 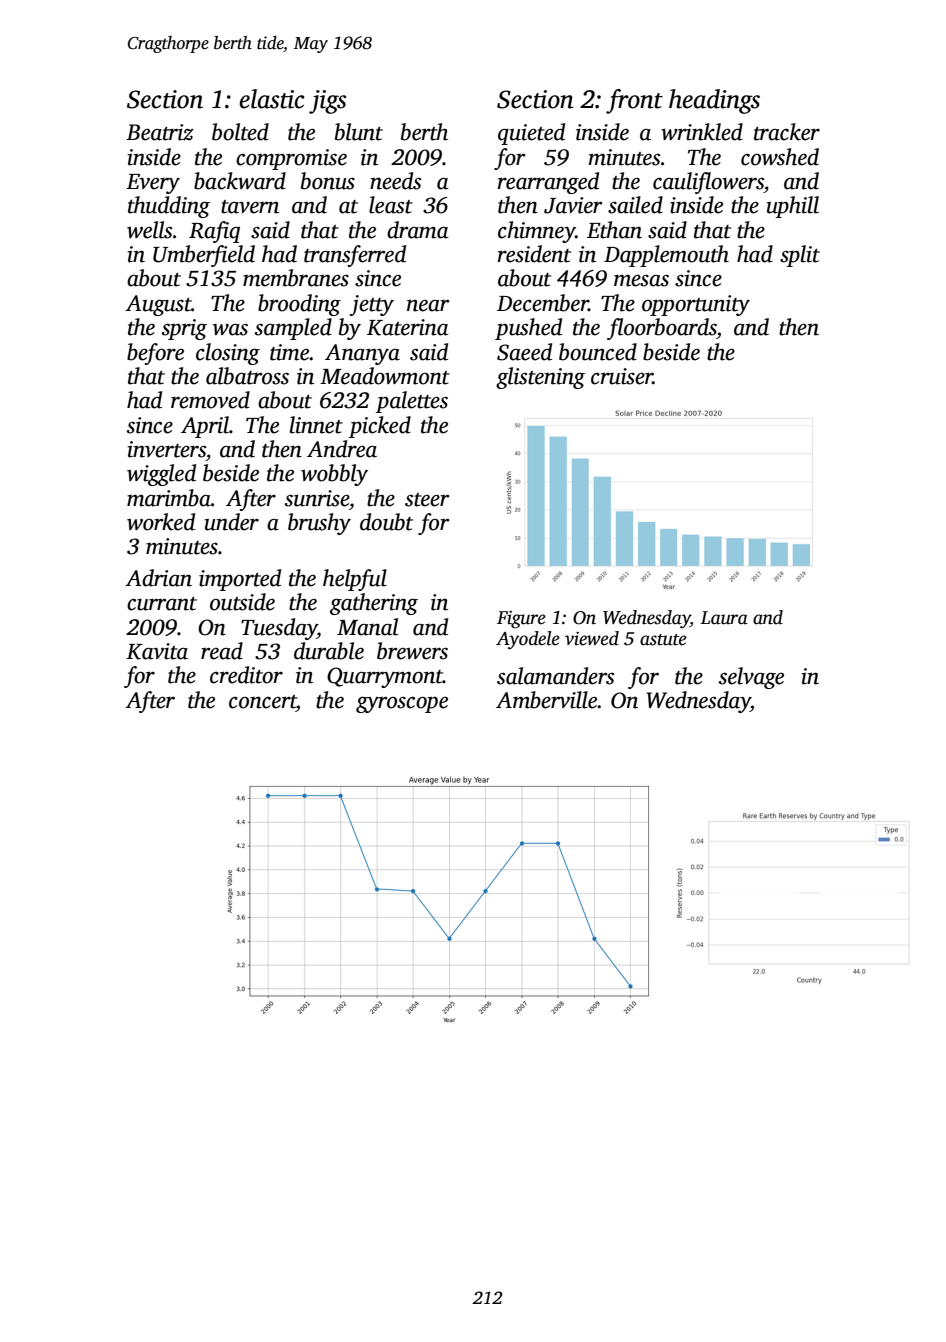 I want to click on Saeed, so click(x=524, y=352).
